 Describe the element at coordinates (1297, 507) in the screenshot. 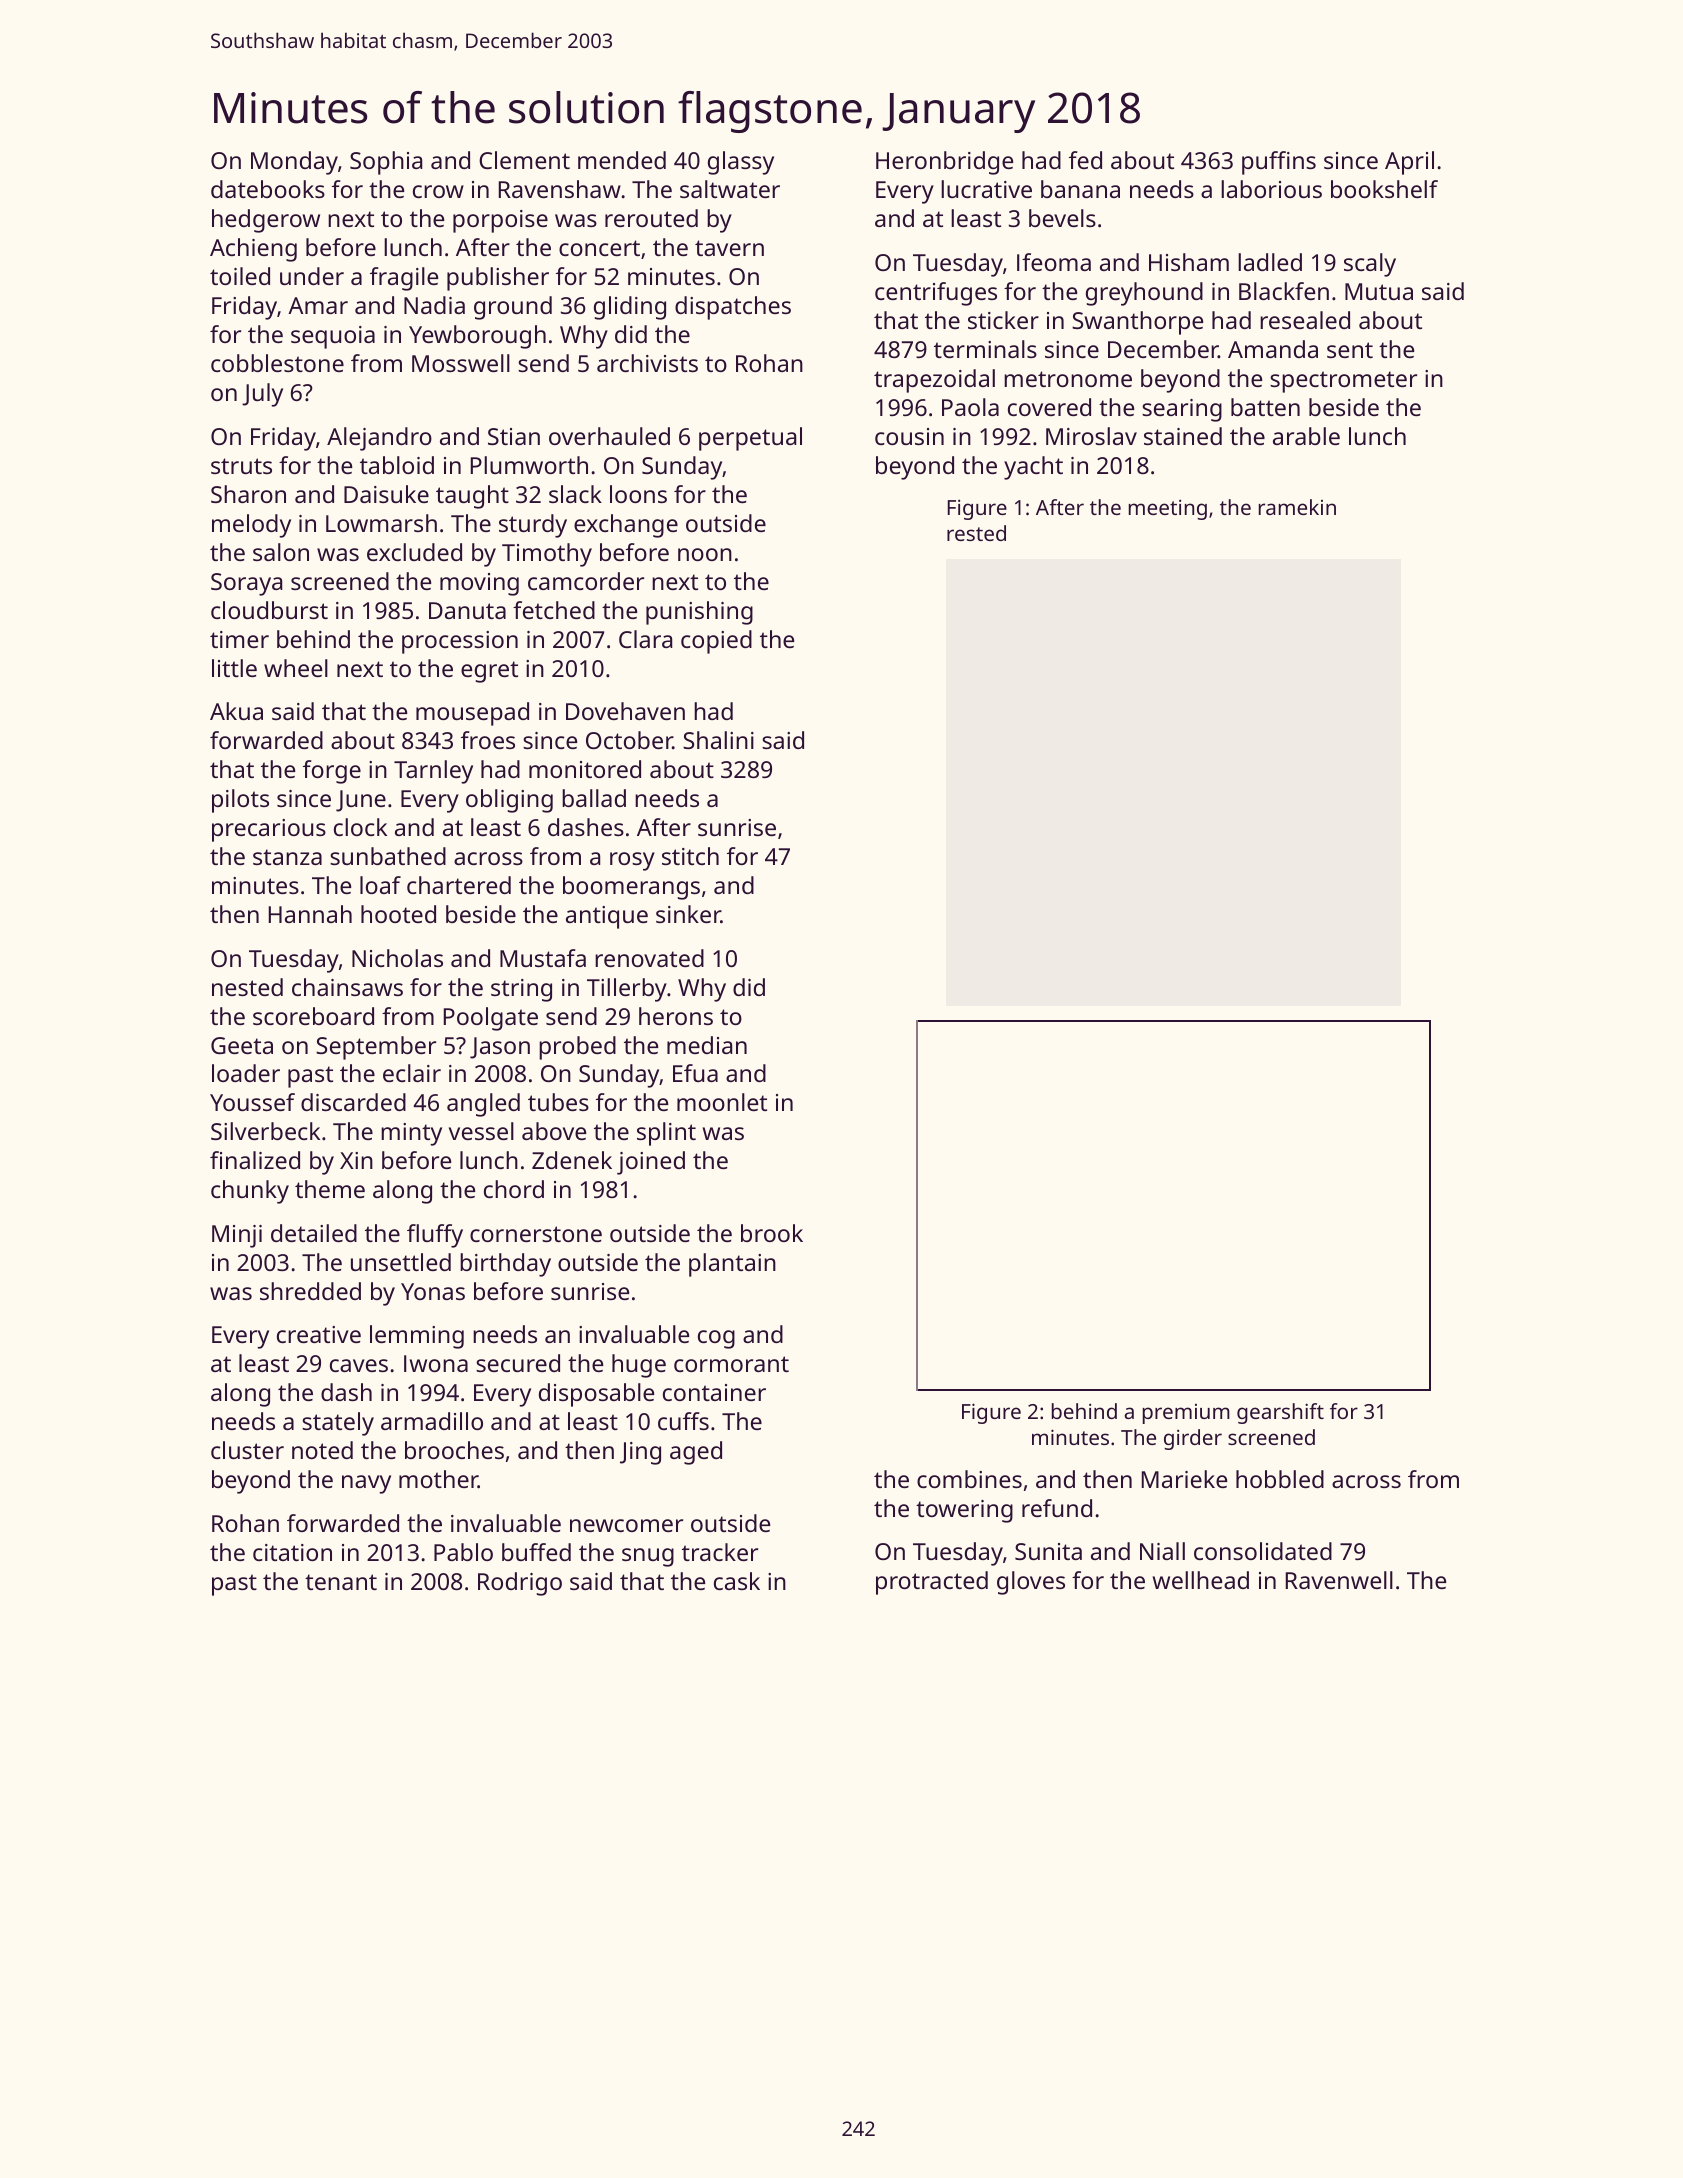

I see `ramekin` at that location.
